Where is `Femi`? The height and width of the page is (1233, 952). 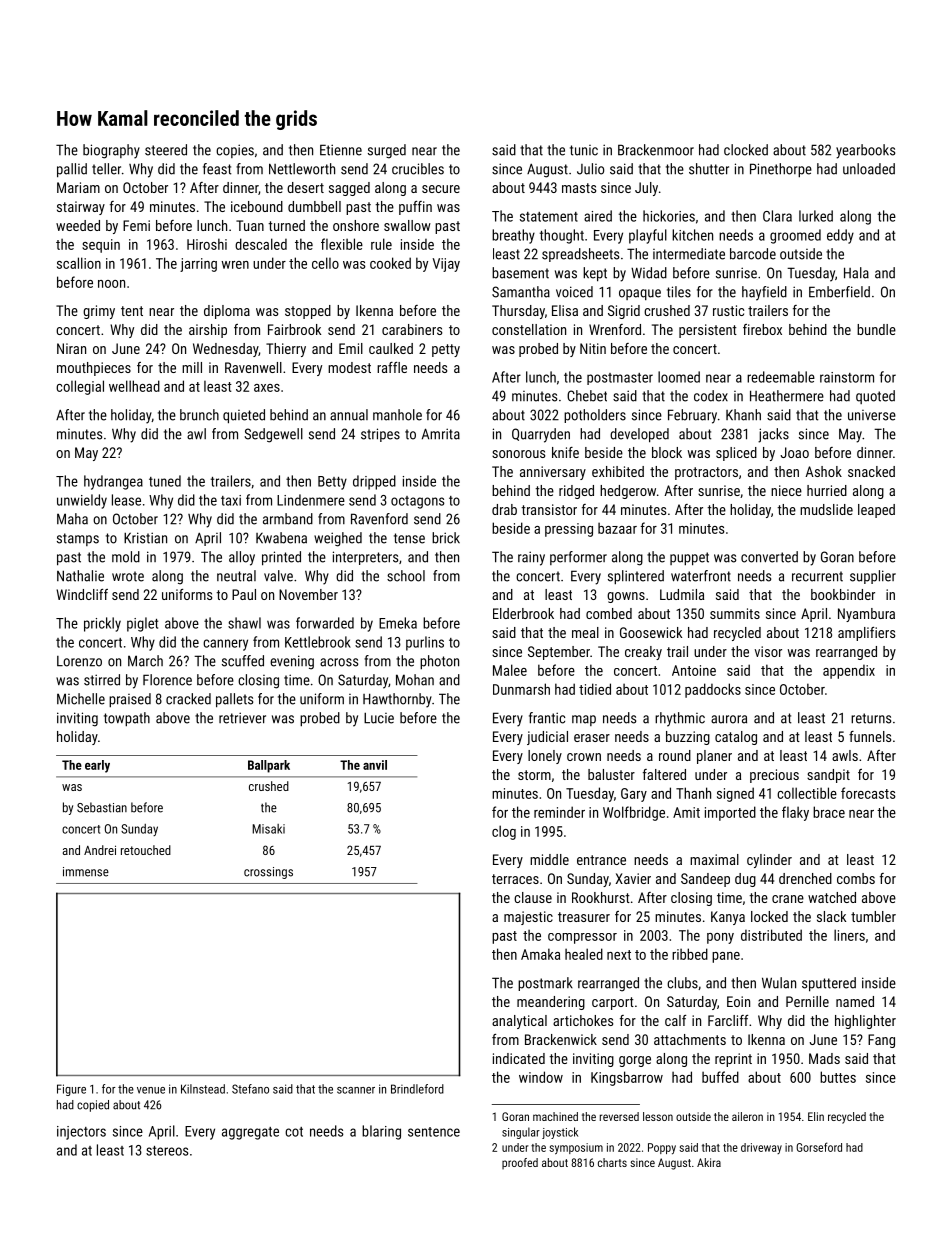
Femi is located at coordinates (136, 225).
